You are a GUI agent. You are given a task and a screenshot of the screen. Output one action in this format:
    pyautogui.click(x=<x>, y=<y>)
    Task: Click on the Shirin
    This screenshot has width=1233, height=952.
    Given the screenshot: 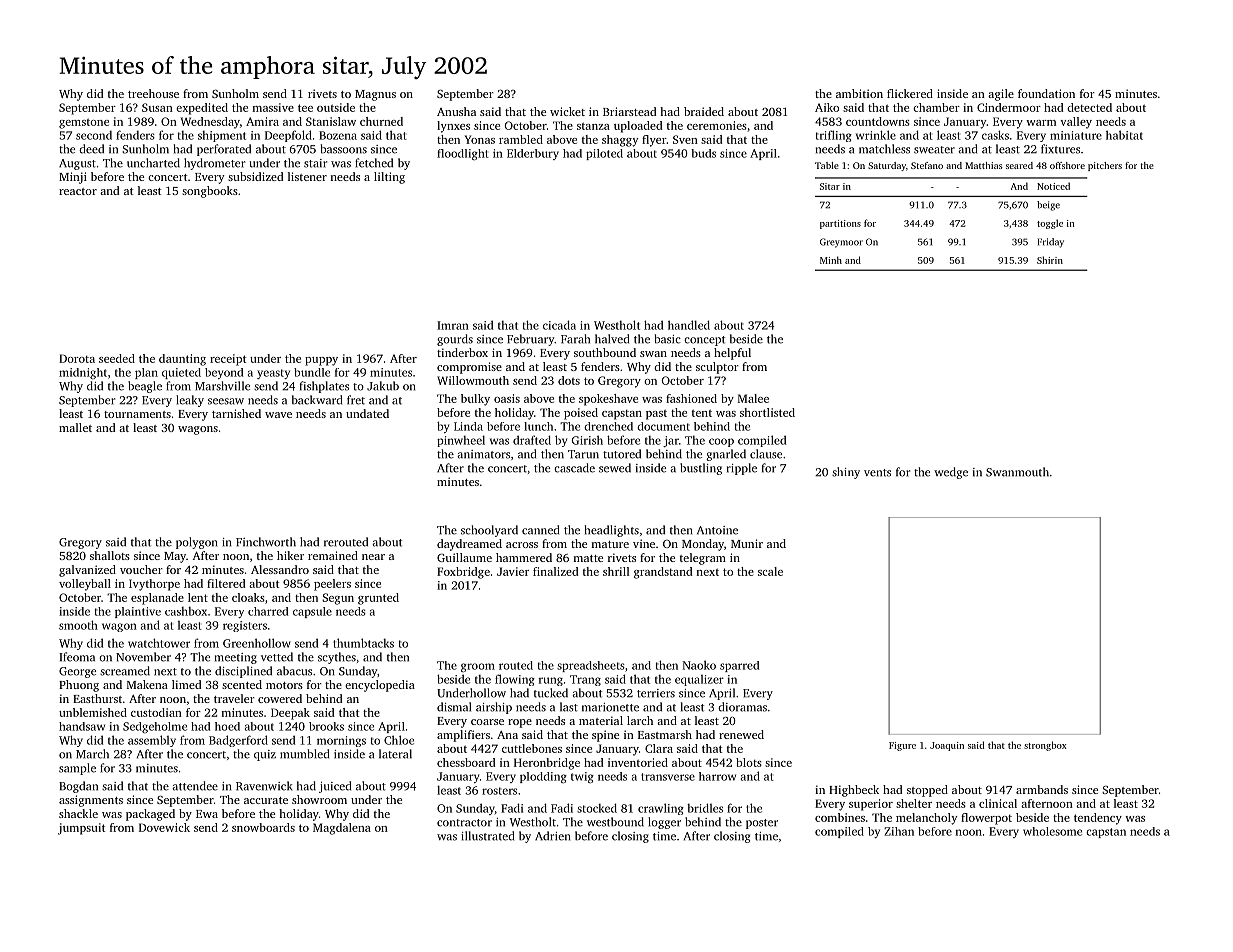 What is the action you would take?
    pyautogui.click(x=1050, y=260)
